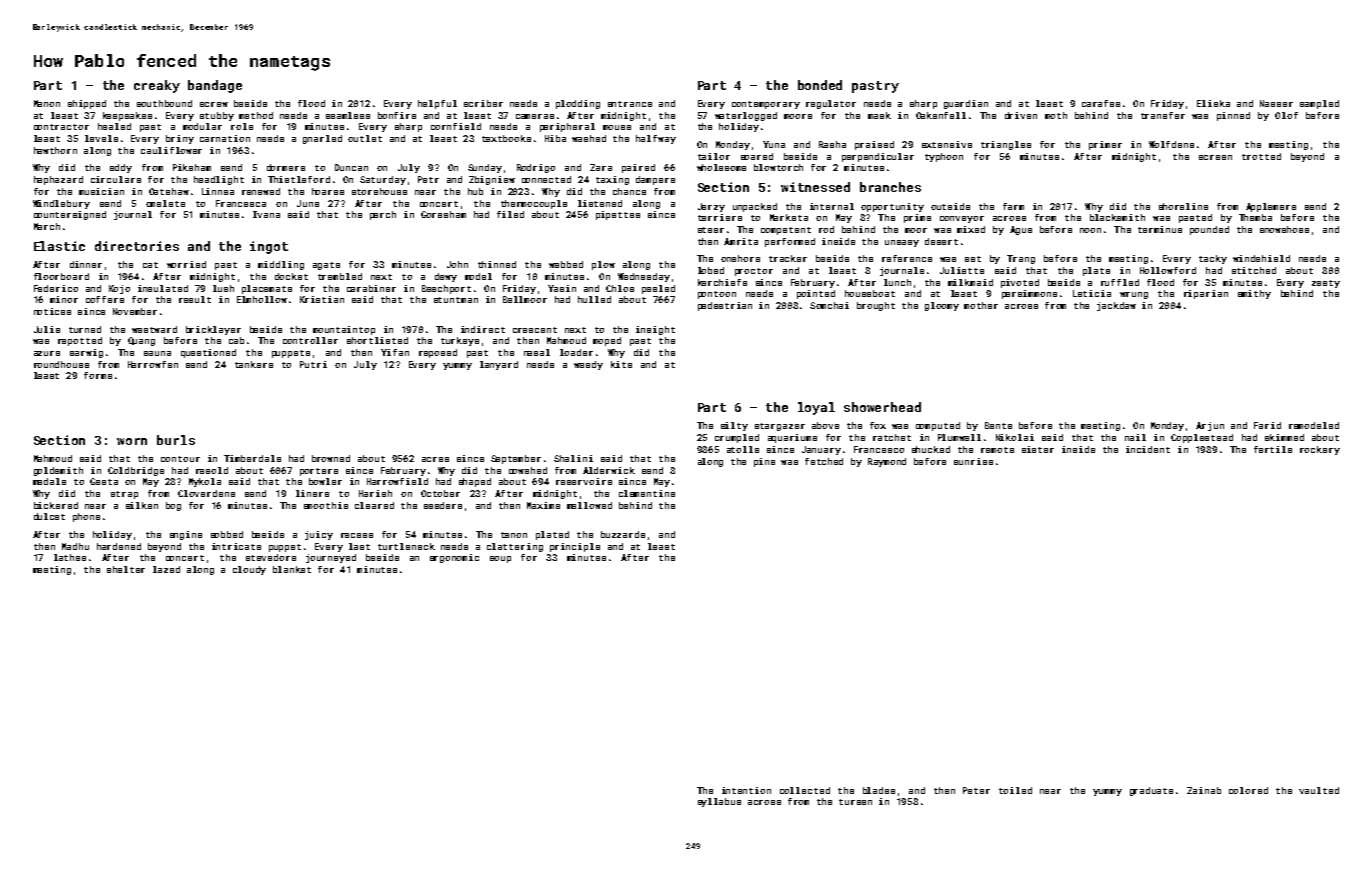 The width and height of the screenshot is (1372, 887). Describe the element at coordinates (86, 264) in the screenshot. I see `dinner` at that location.
